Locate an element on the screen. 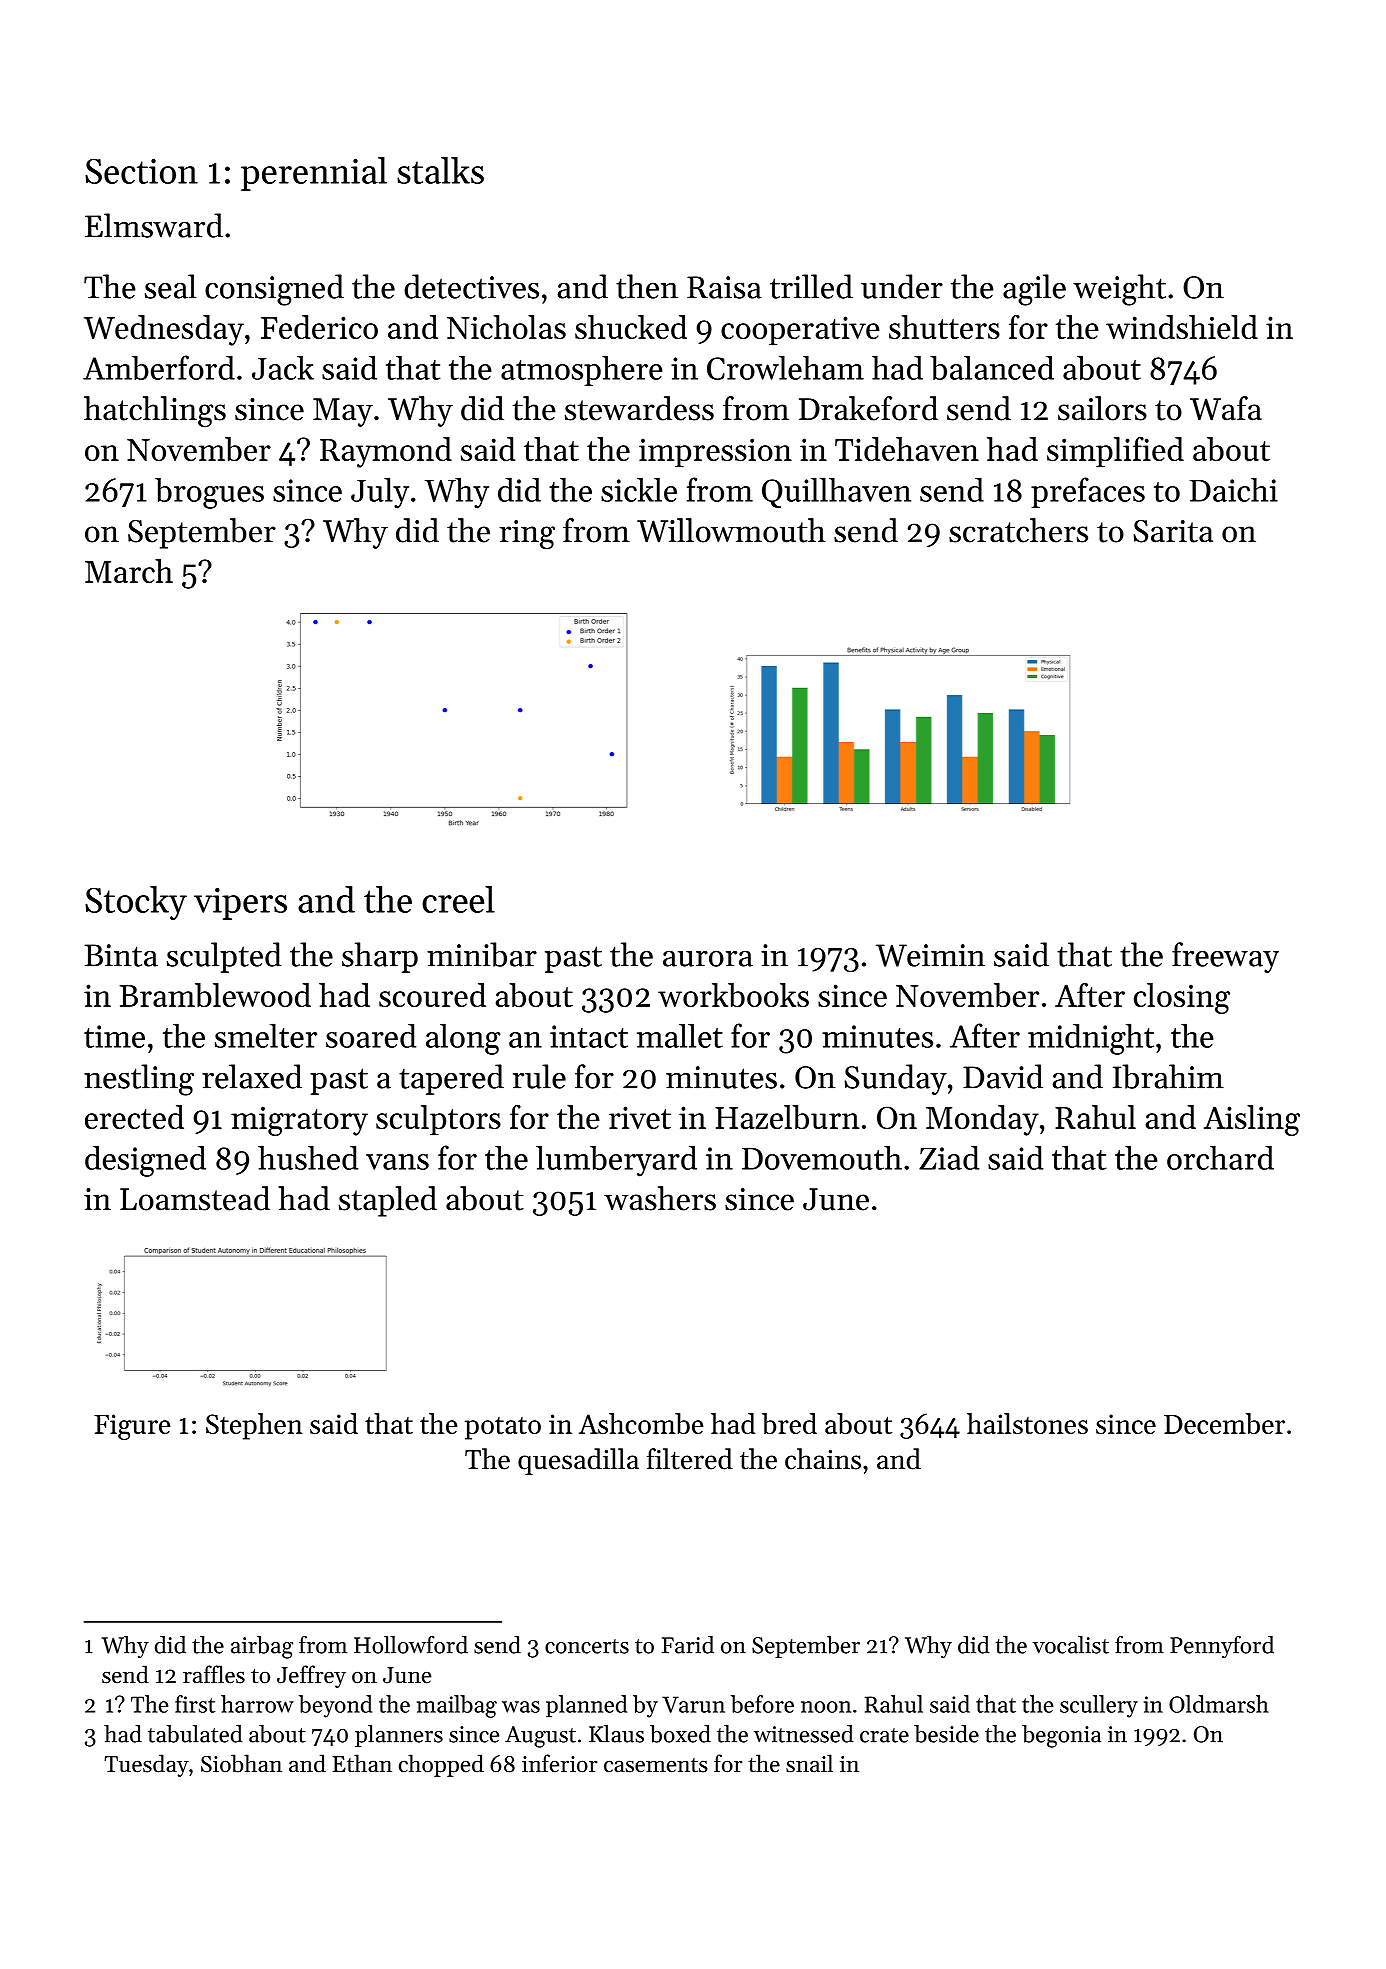 Image resolution: width=1386 pixels, height=1969 pixels. Siobhan is located at coordinates (241, 1763).
